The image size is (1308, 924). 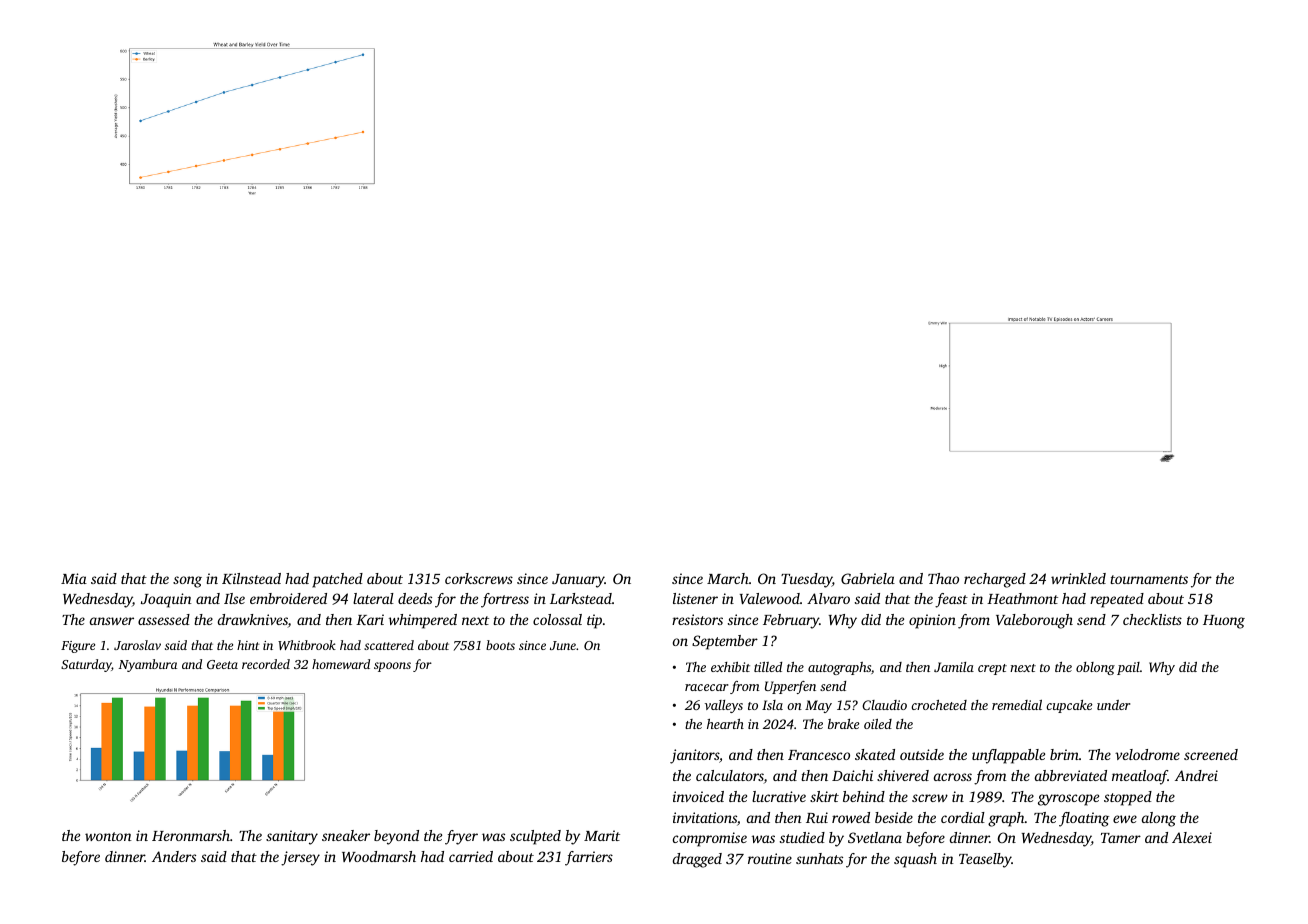 I want to click on calculators, so click(x=730, y=777).
